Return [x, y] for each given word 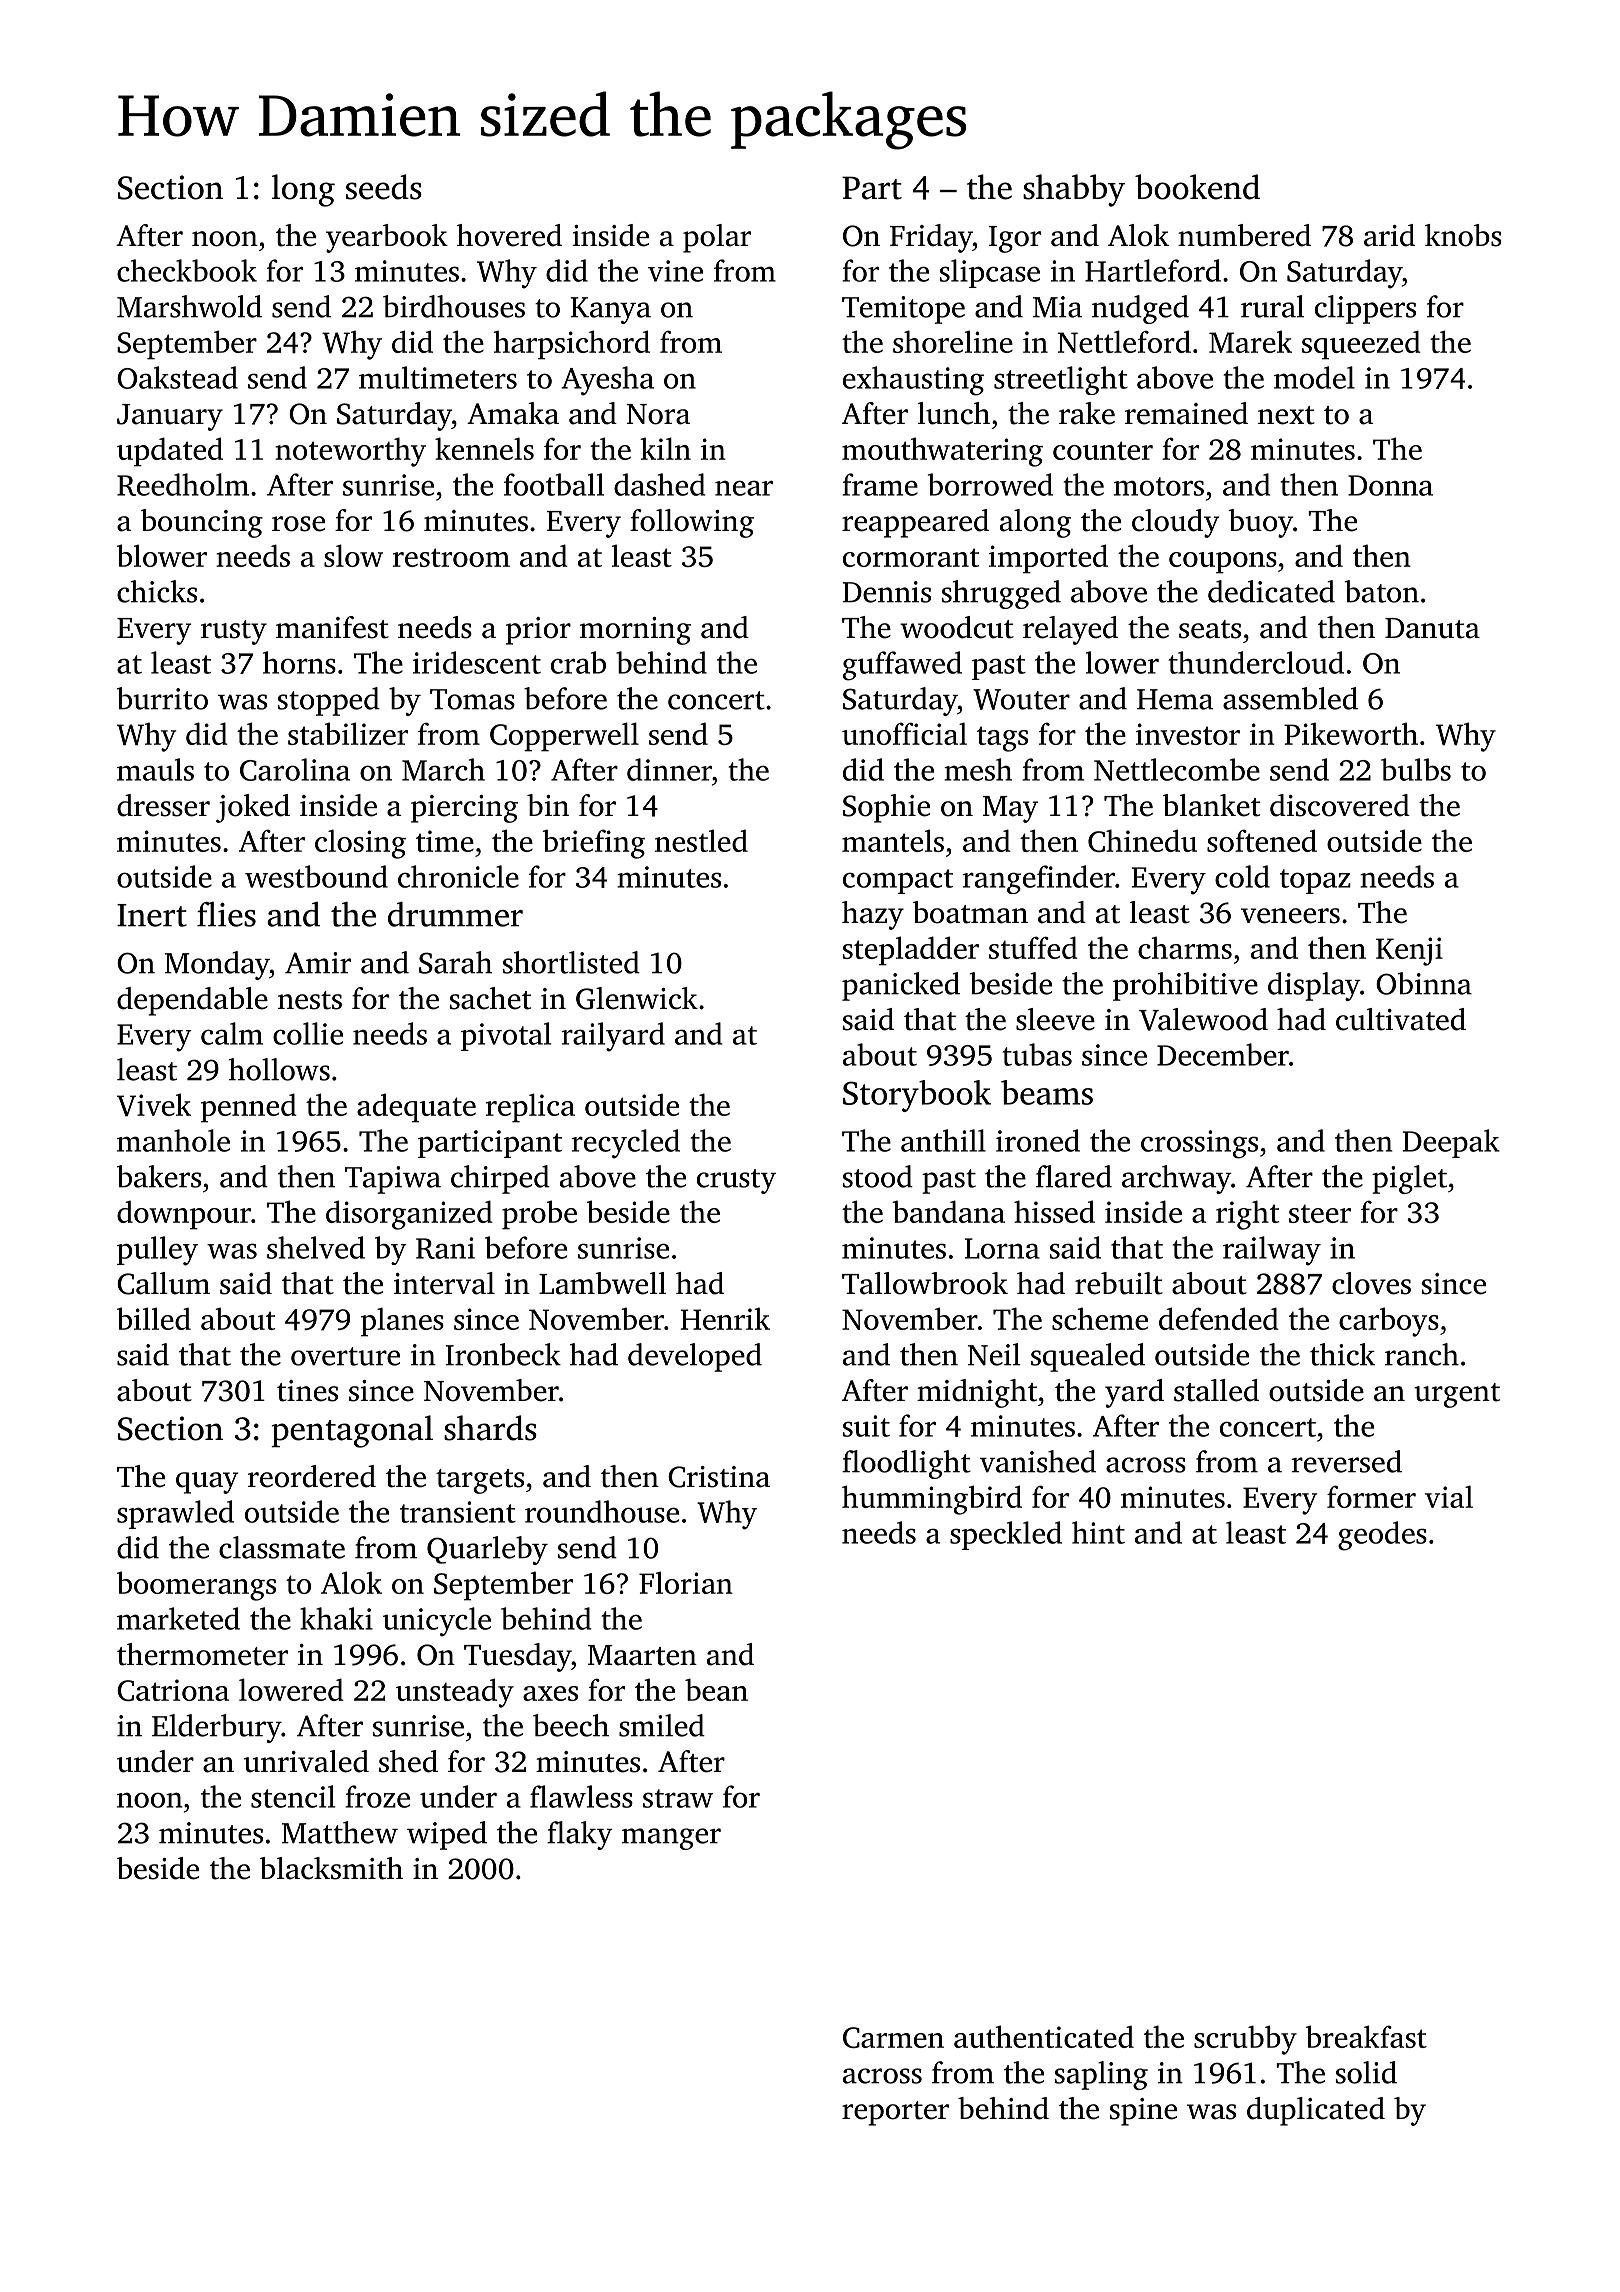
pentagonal [352, 1431]
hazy [873, 915]
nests [310, 1000]
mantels [893, 840]
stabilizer [348, 733]
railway [1272, 1251]
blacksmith [331, 1868]
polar [717, 238]
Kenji [1409, 951]
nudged [1140, 309]
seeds [384, 187]
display [1314, 986]
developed [695, 1357]
